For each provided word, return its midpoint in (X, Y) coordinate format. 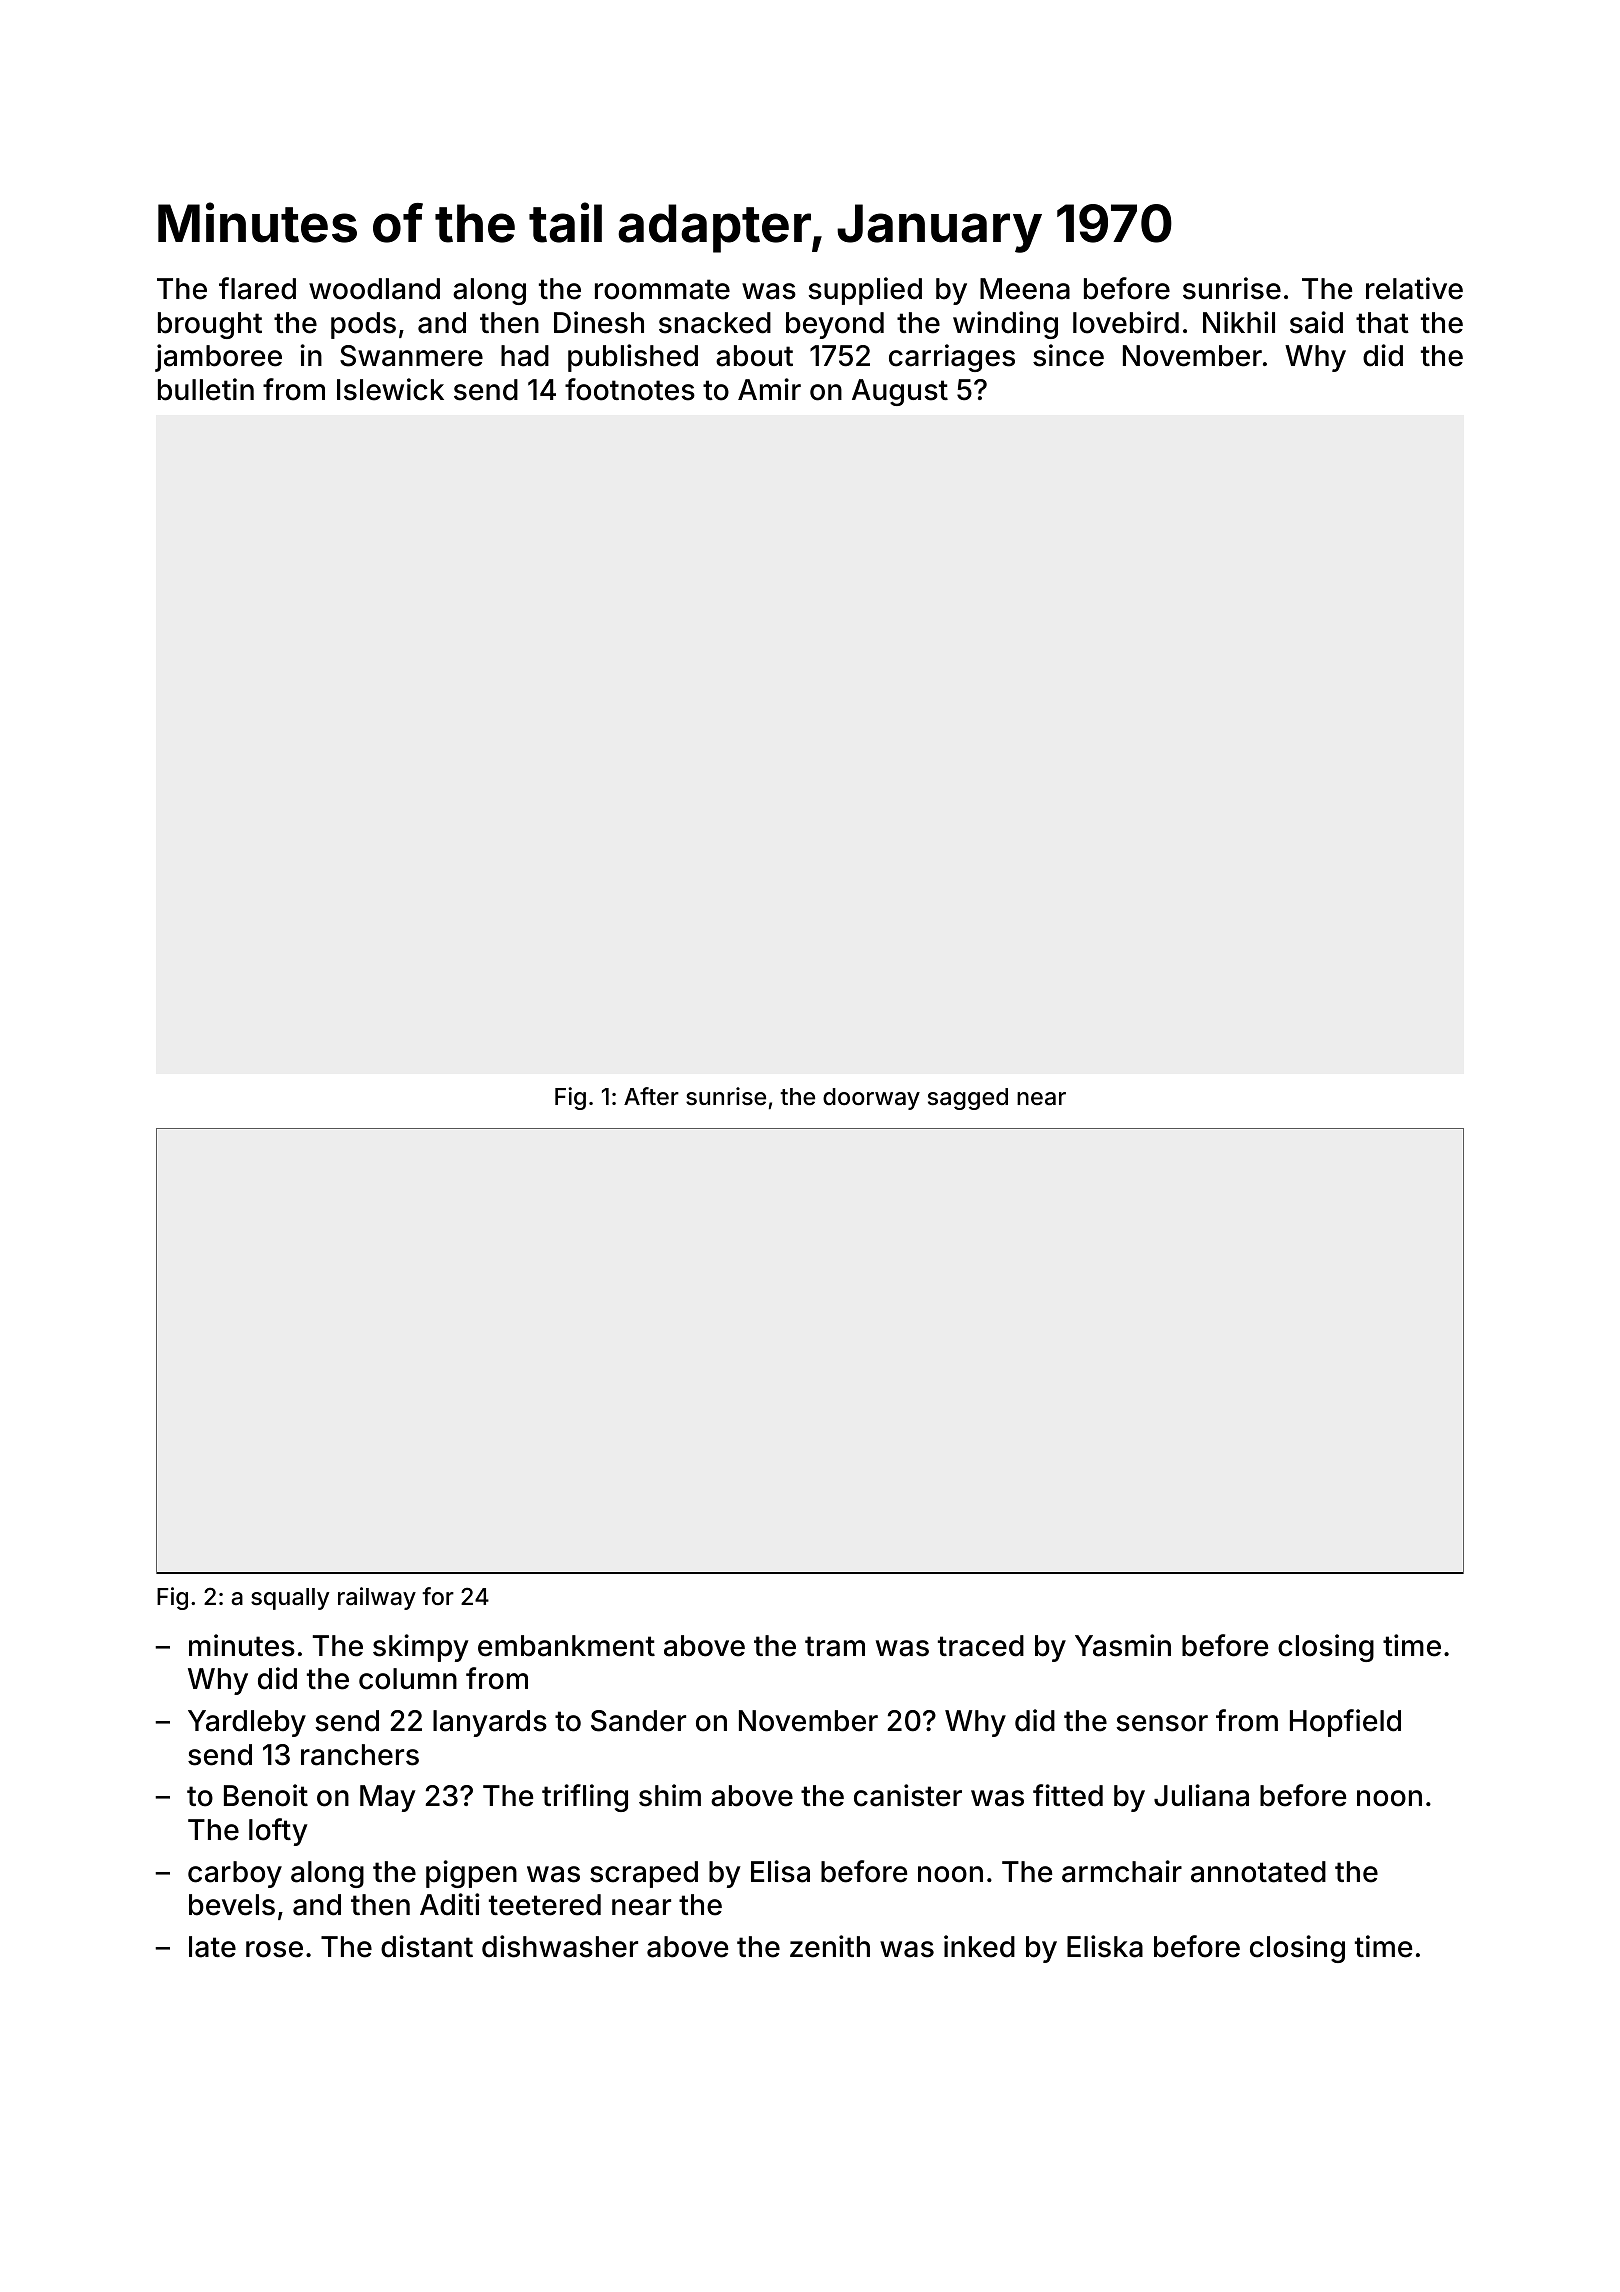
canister (908, 1795)
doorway (871, 1099)
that (1382, 323)
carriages (952, 358)
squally (290, 1599)
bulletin (206, 389)
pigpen (471, 1874)
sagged (968, 1099)
